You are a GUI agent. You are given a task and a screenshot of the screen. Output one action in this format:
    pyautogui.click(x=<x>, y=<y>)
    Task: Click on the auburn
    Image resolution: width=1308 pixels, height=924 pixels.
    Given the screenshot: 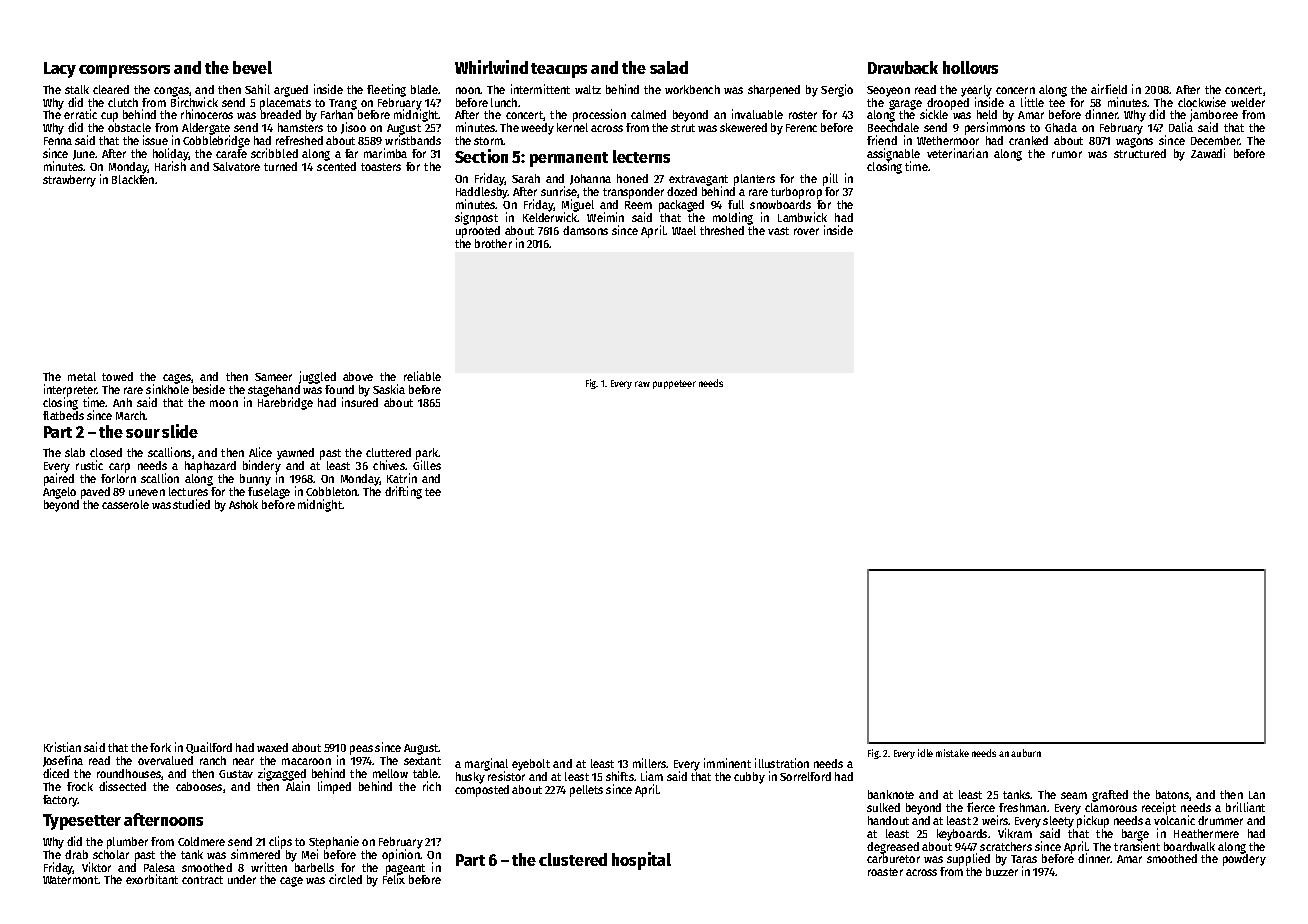 What is the action you would take?
    pyautogui.click(x=1026, y=753)
